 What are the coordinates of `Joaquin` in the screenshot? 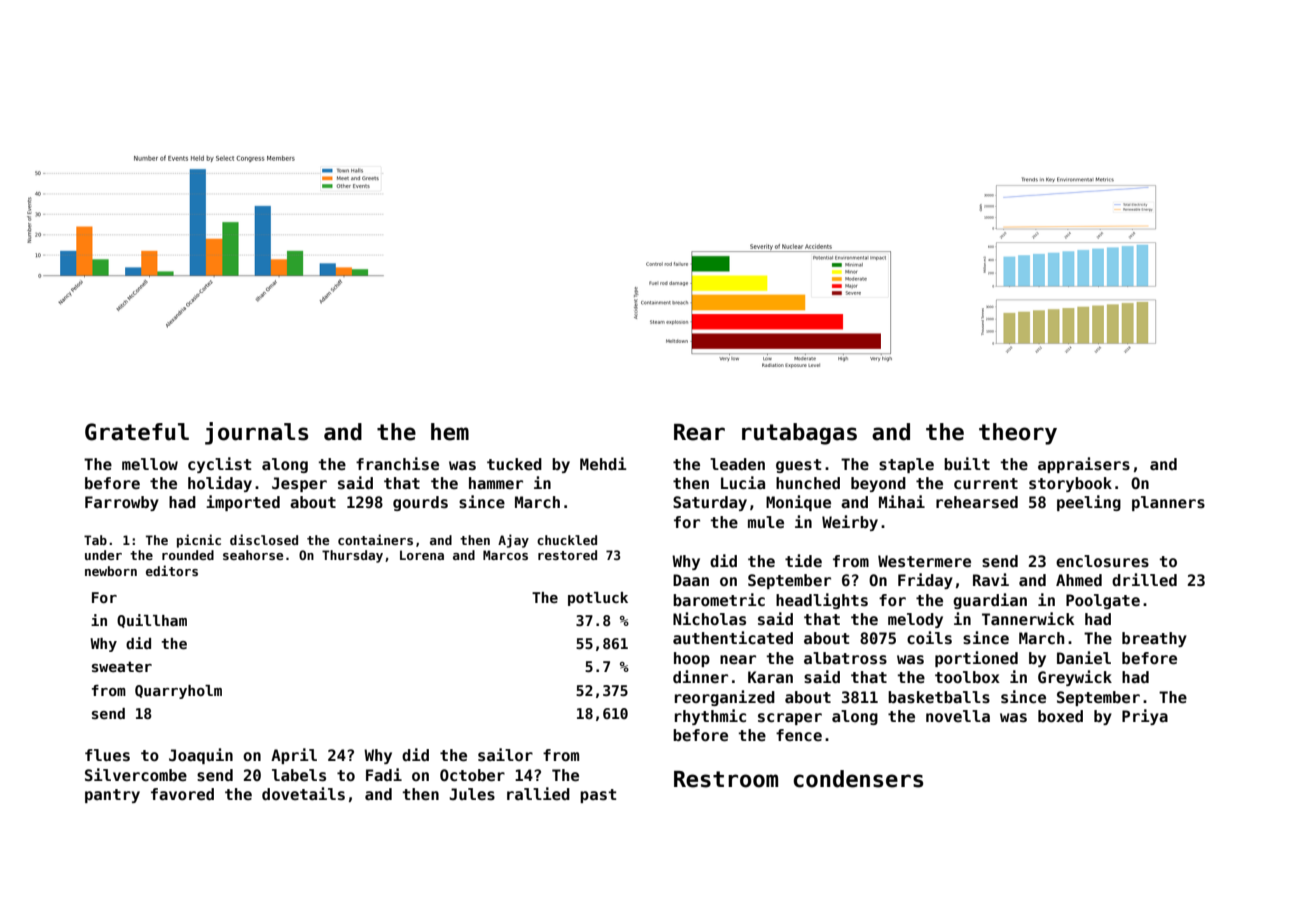 It's located at (201, 756).
